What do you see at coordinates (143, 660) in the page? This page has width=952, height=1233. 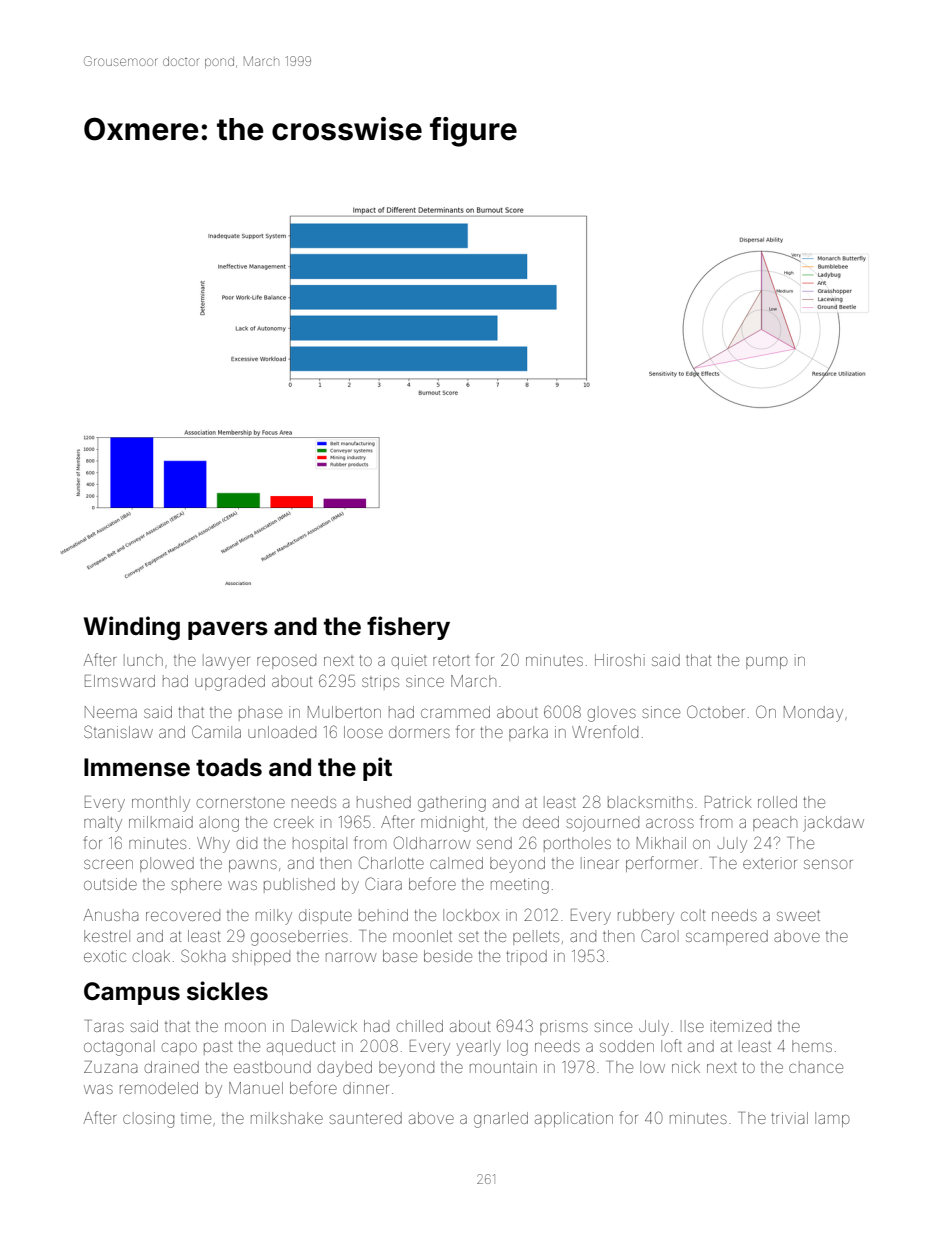 I see `lunch` at bounding box center [143, 660].
